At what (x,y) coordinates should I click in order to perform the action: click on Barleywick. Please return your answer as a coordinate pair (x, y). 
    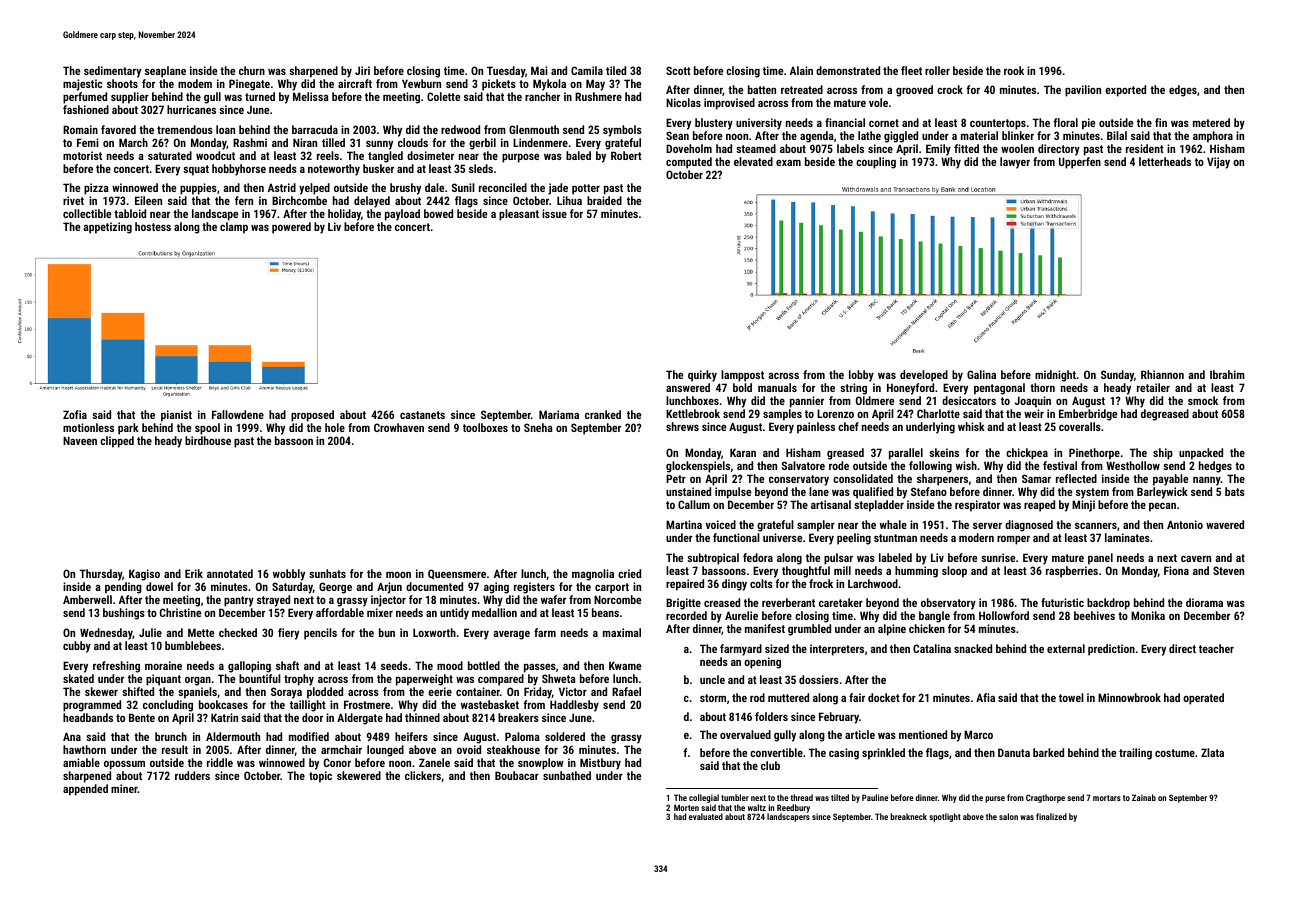
    Looking at the image, I should click on (1162, 493).
